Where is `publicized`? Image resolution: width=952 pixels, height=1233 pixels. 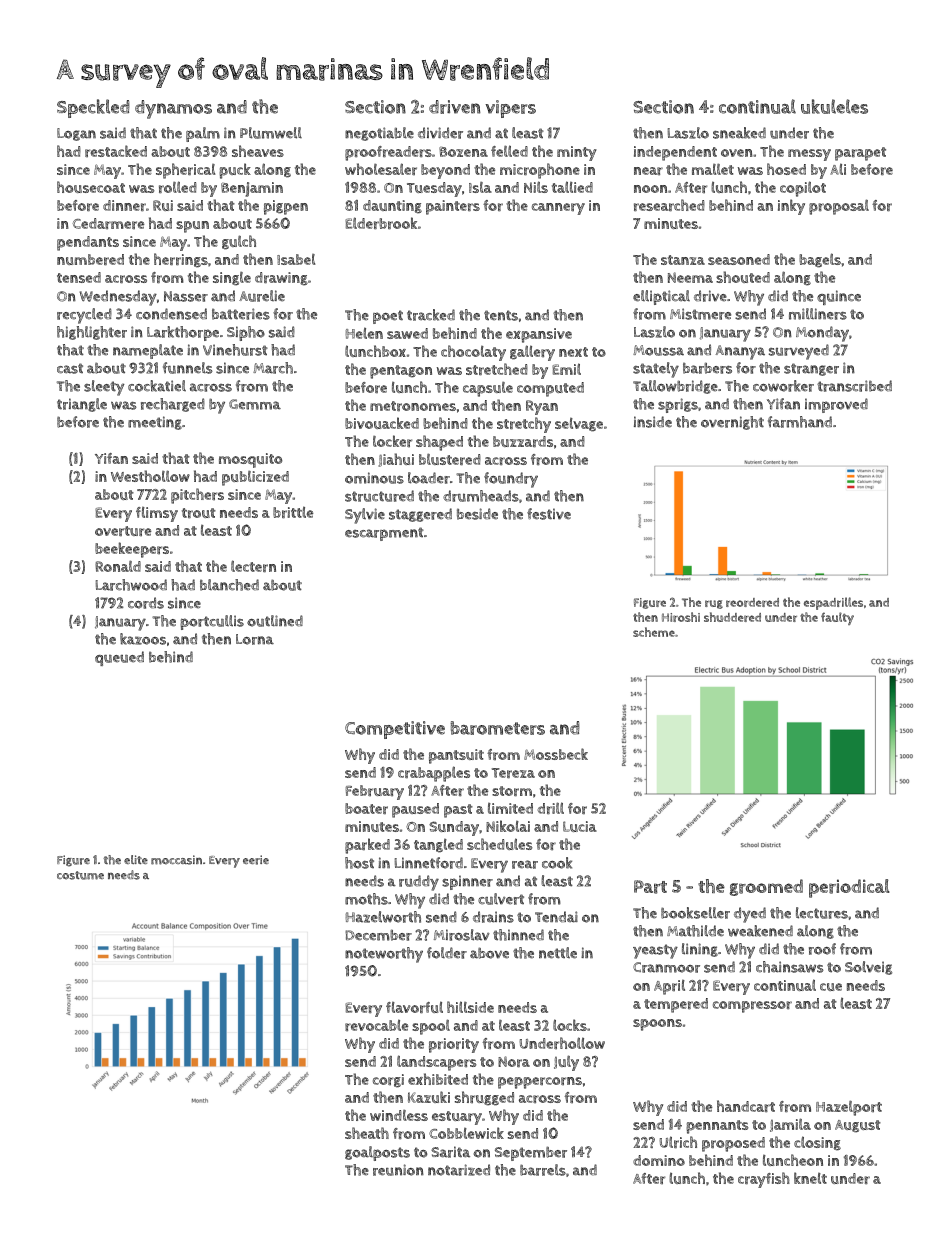
publicized is located at coordinates (255, 478).
